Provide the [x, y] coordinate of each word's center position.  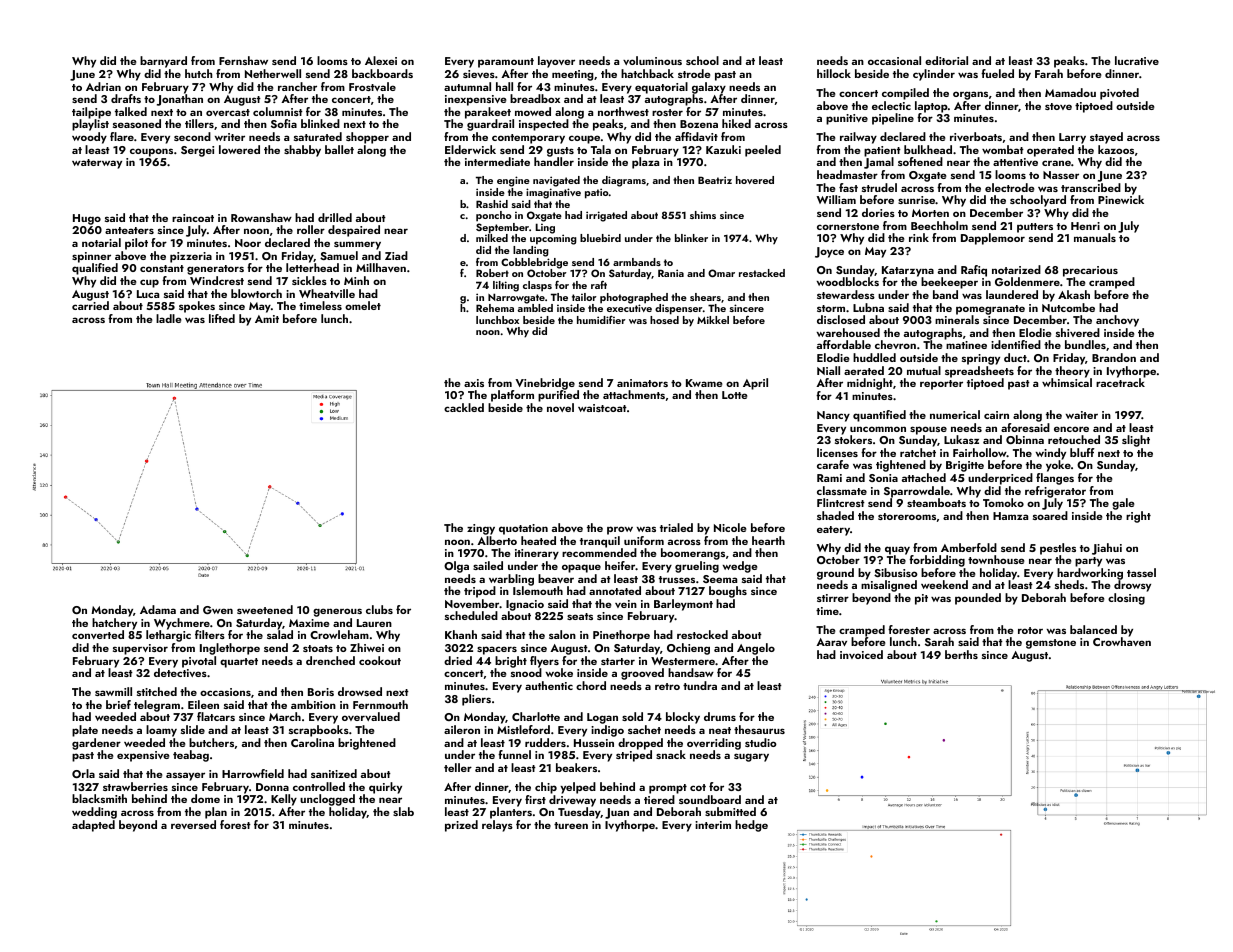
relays [497, 826]
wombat [1003, 149]
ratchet [918, 452]
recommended [599, 552]
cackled [464, 407]
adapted [93, 826]
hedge [751, 826]
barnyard [163, 62]
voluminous [652, 60]
